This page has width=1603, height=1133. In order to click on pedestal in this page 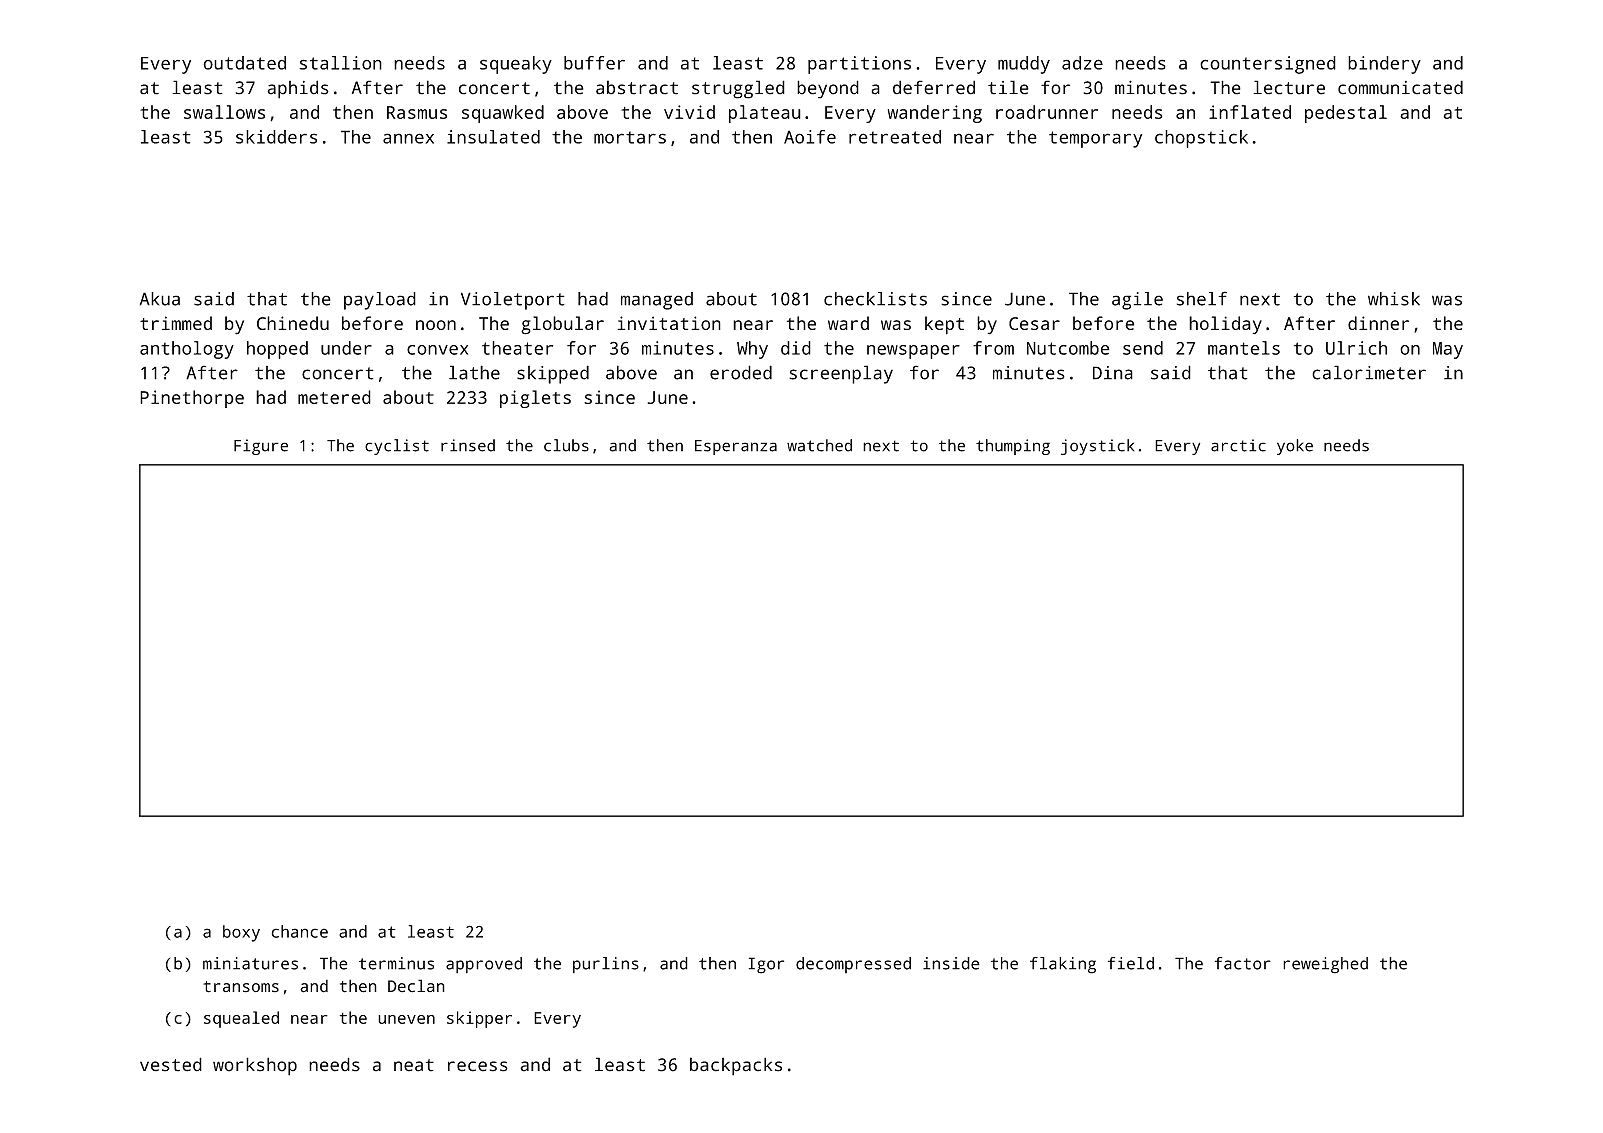, I will do `click(1346, 114)`.
